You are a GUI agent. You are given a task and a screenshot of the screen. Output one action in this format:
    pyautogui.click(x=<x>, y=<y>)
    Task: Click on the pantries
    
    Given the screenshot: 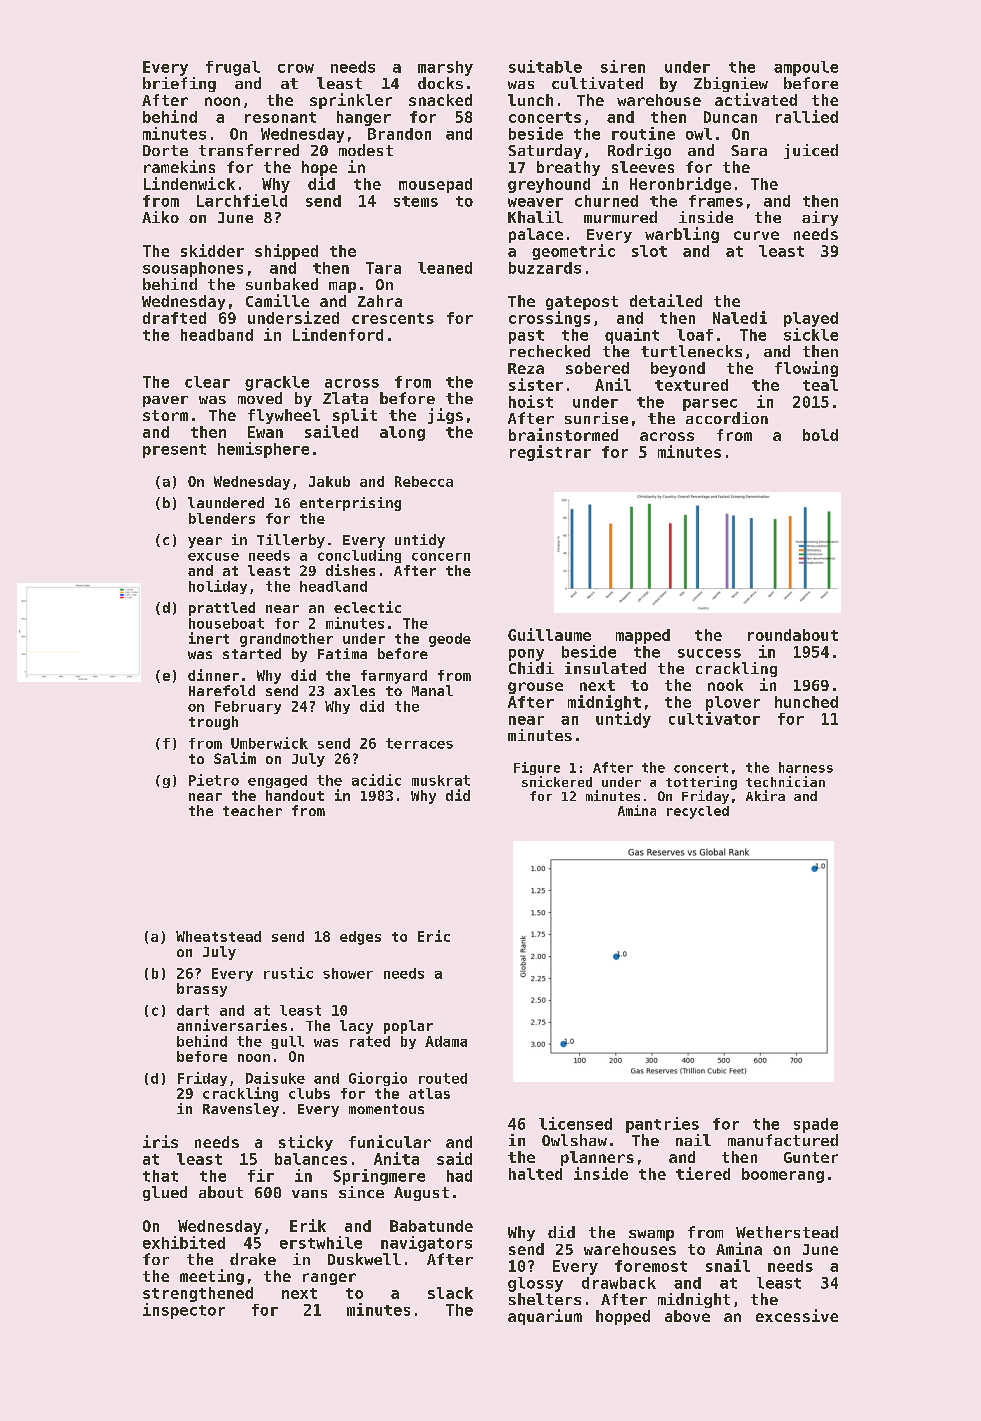 What is the action you would take?
    pyautogui.click(x=662, y=1125)
